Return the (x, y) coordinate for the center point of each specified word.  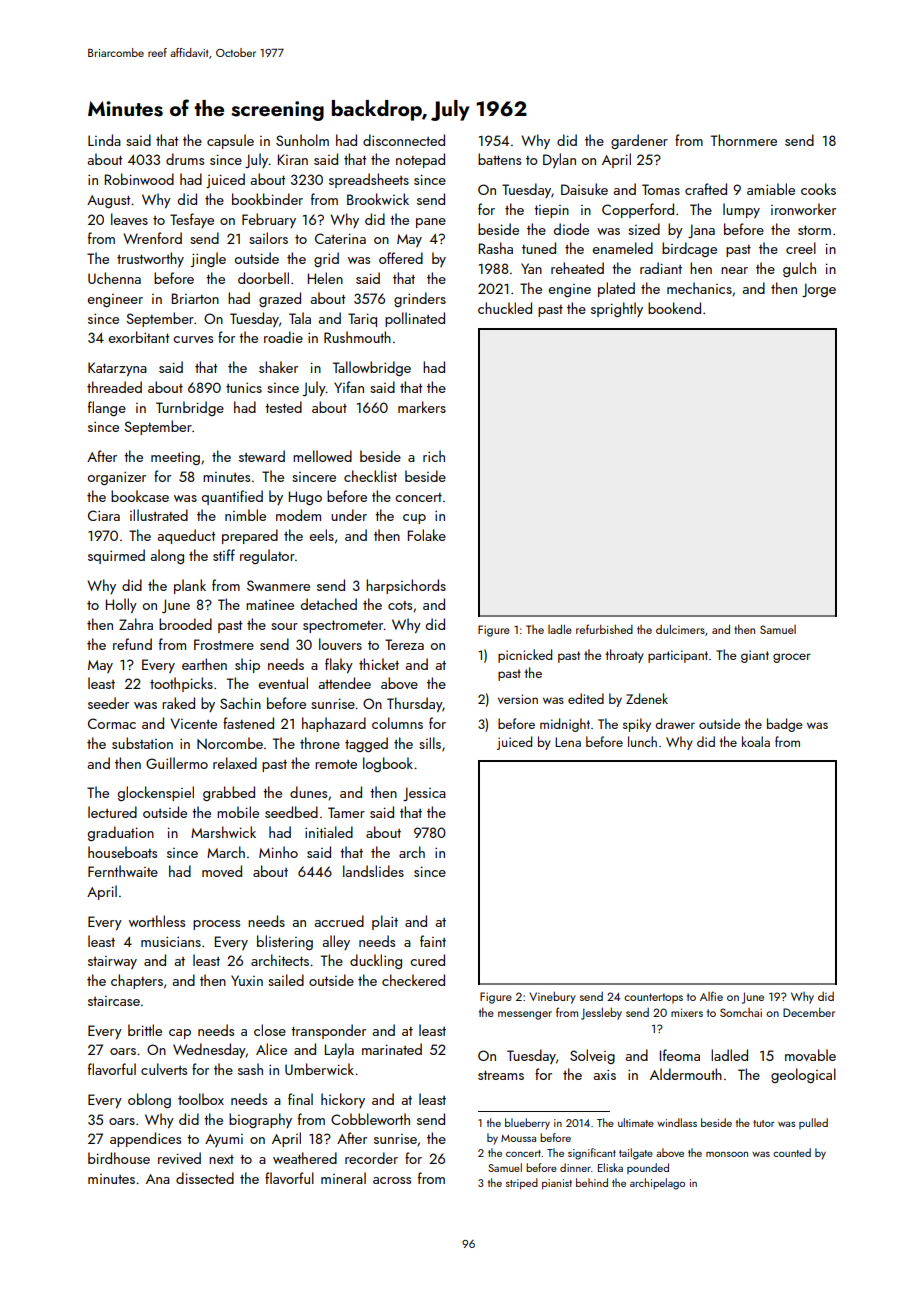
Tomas (661, 189)
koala (756, 741)
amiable (771, 189)
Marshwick (223, 832)
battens (499, 159)
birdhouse (119, 1158)
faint (433, 941)
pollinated (415, 319)
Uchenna (114, 278)
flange (107, 408)
